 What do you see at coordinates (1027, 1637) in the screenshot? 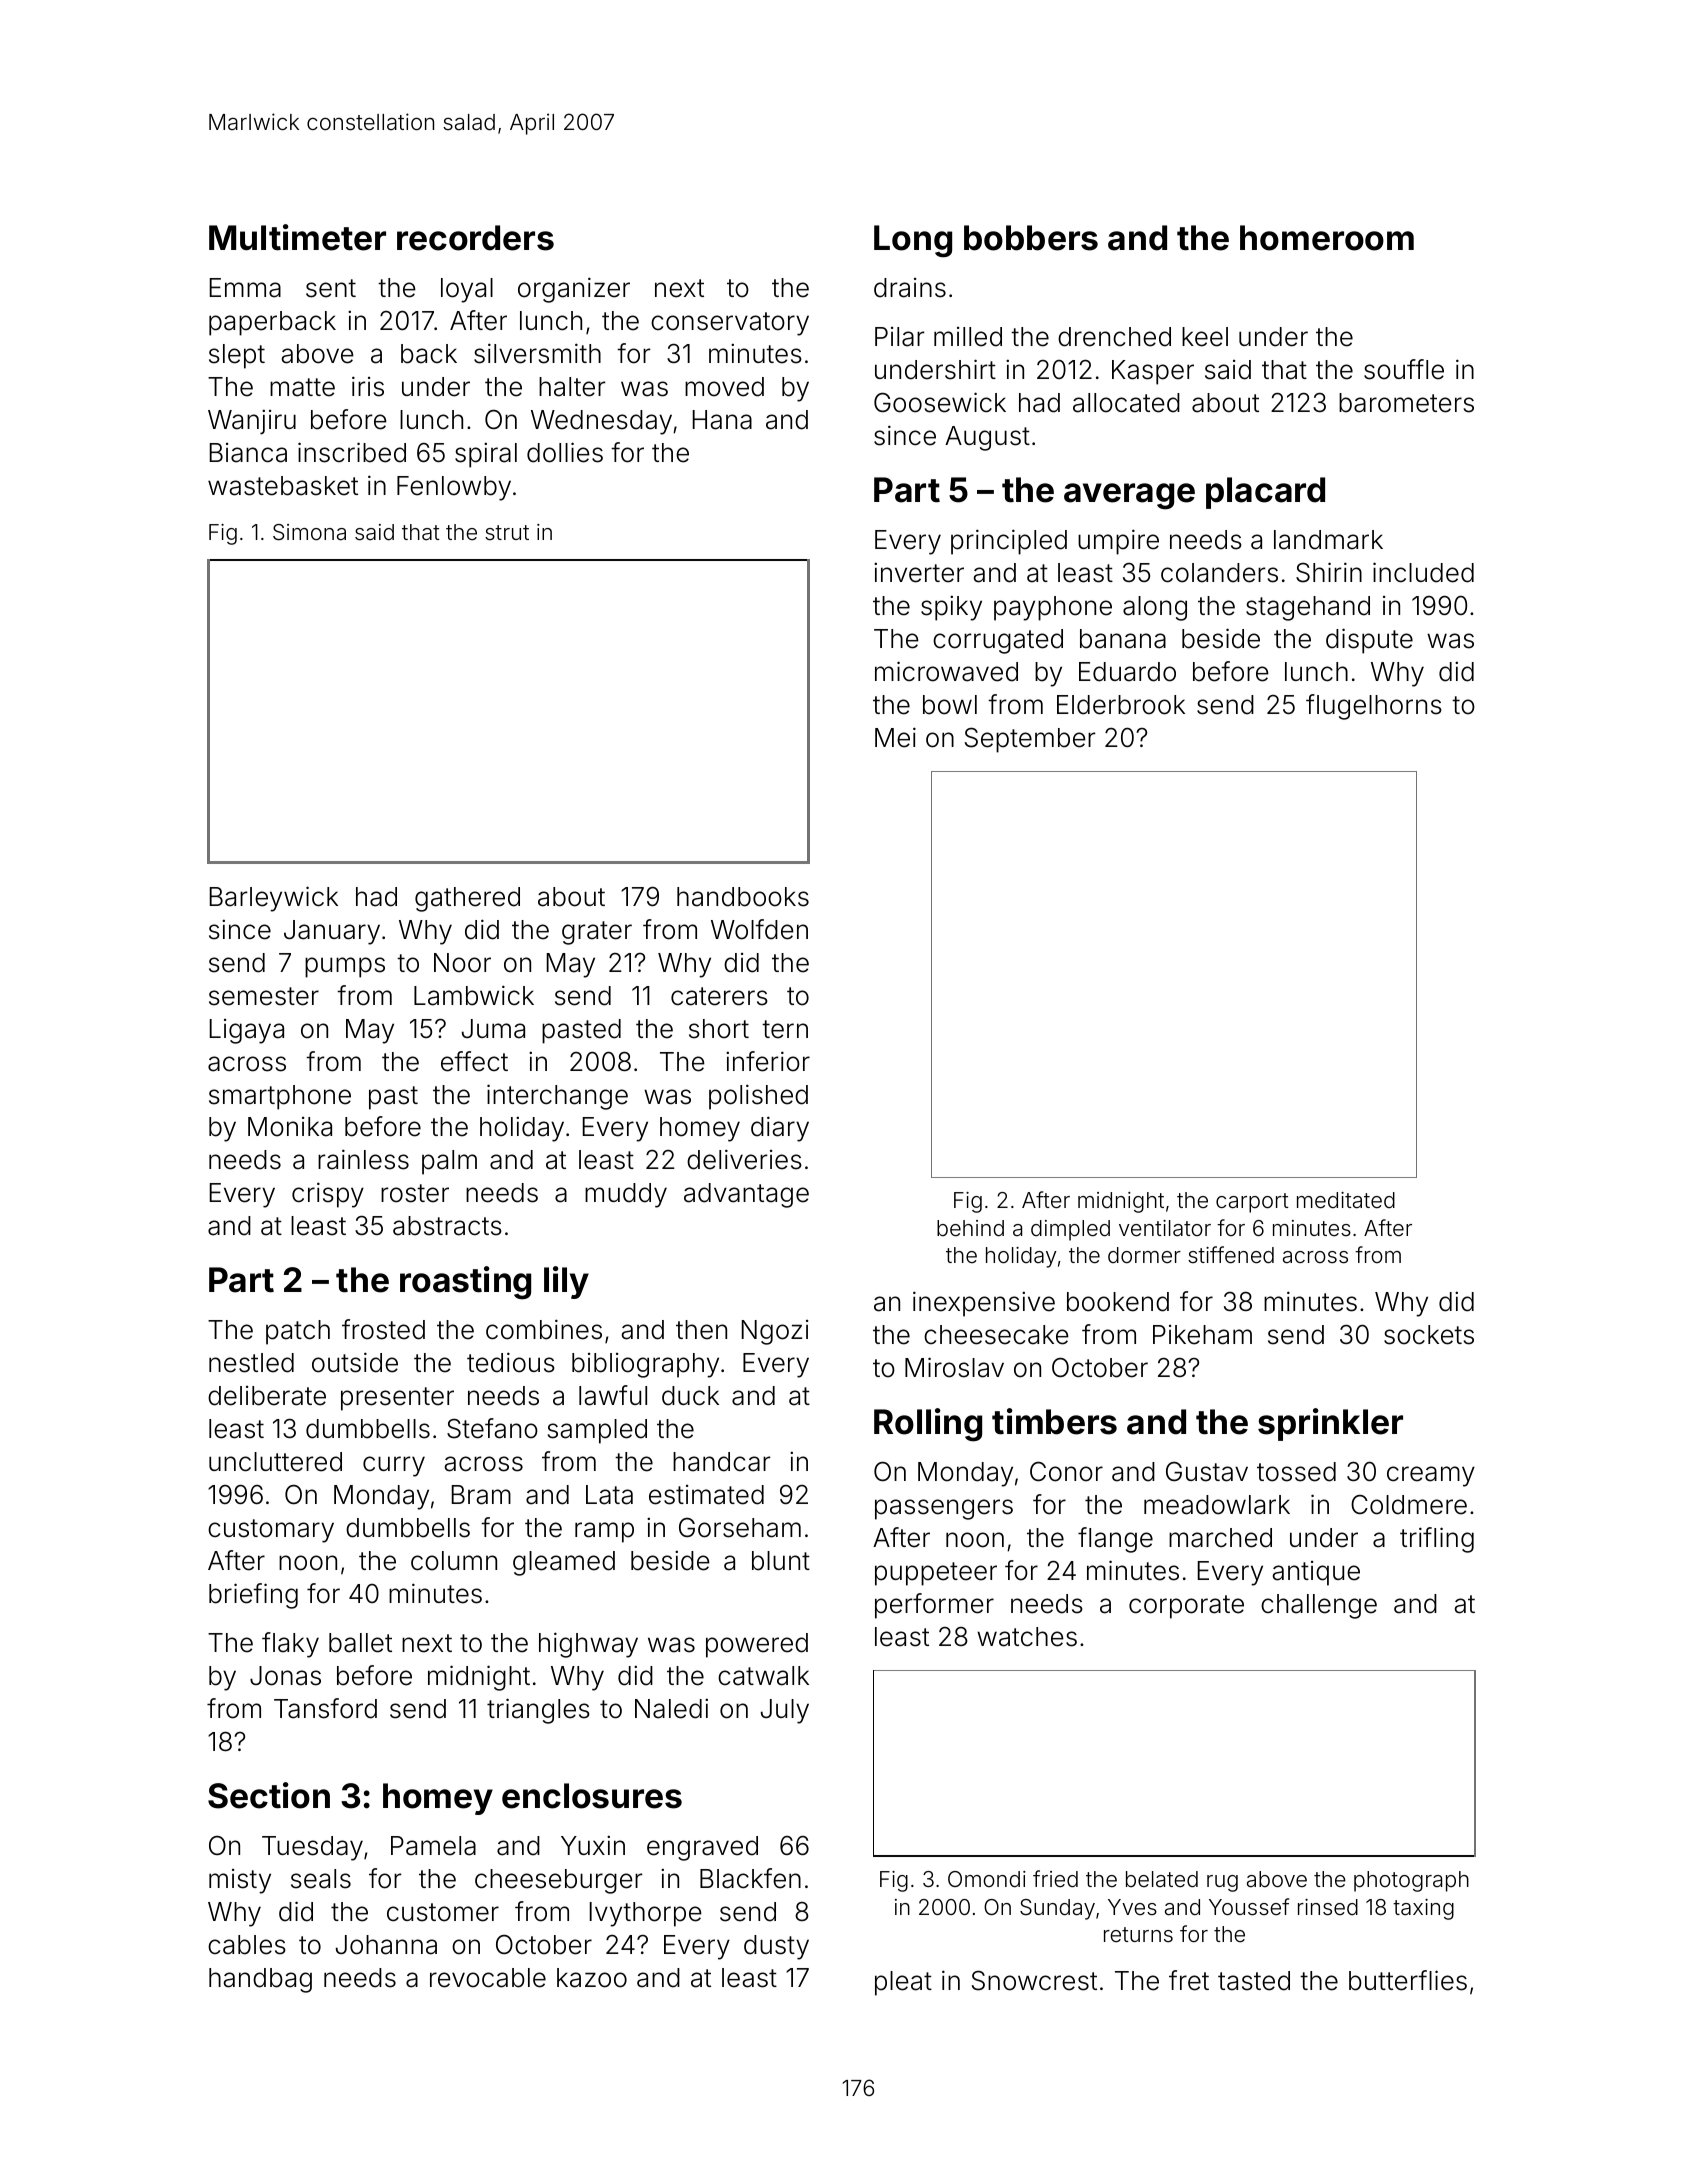
I see `watches` at bounding box center [1027, 1637].
